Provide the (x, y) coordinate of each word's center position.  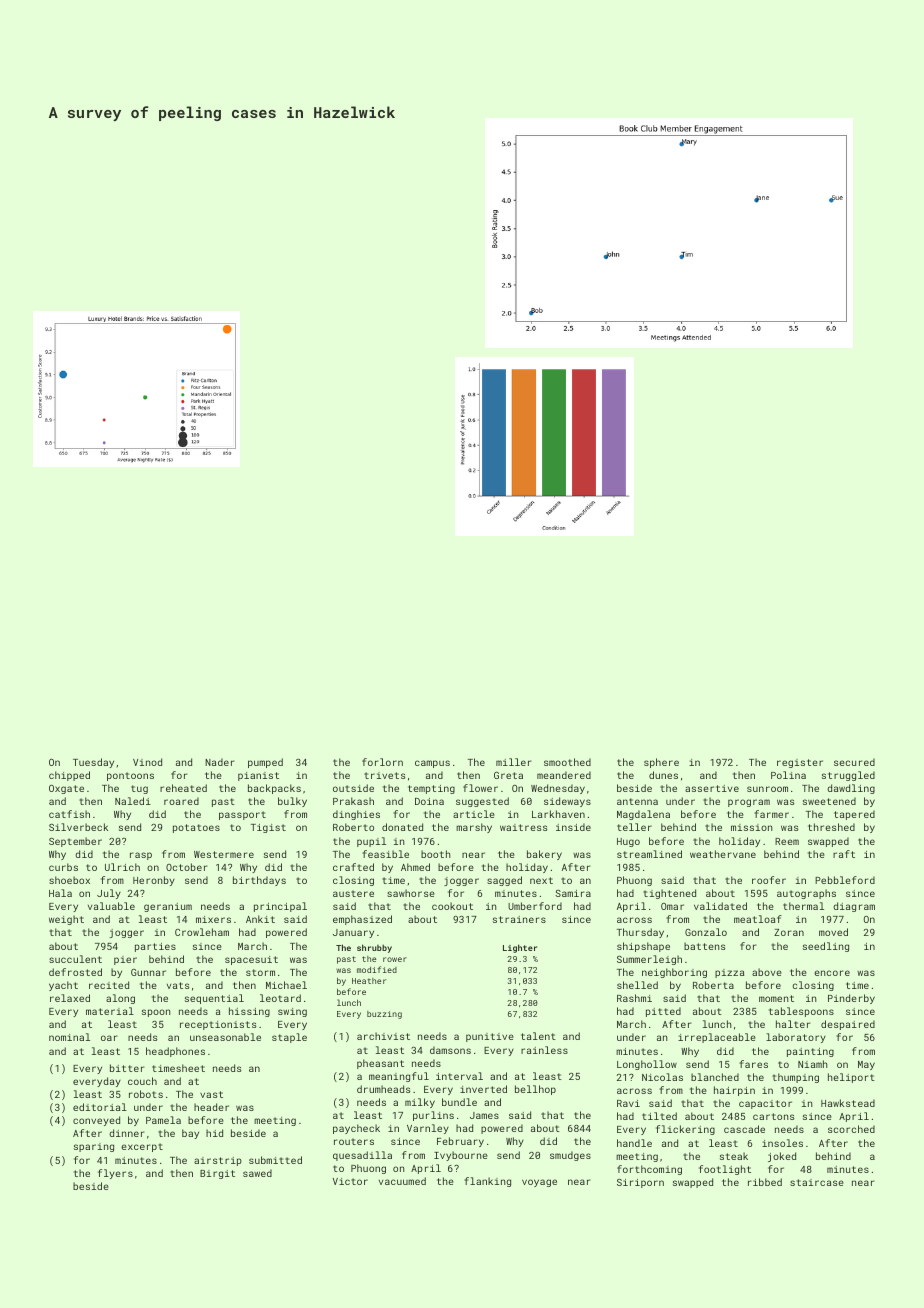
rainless (544, 1050)
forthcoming (649, 1170)
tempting (431, 789)
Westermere (224, 854)
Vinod (147, 762)
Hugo (628, 842)
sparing (94, 1147)
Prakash (353, 801)
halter (793, 1024)
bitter (127, 1068)
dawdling (851, 789)
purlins (433, 1116)
